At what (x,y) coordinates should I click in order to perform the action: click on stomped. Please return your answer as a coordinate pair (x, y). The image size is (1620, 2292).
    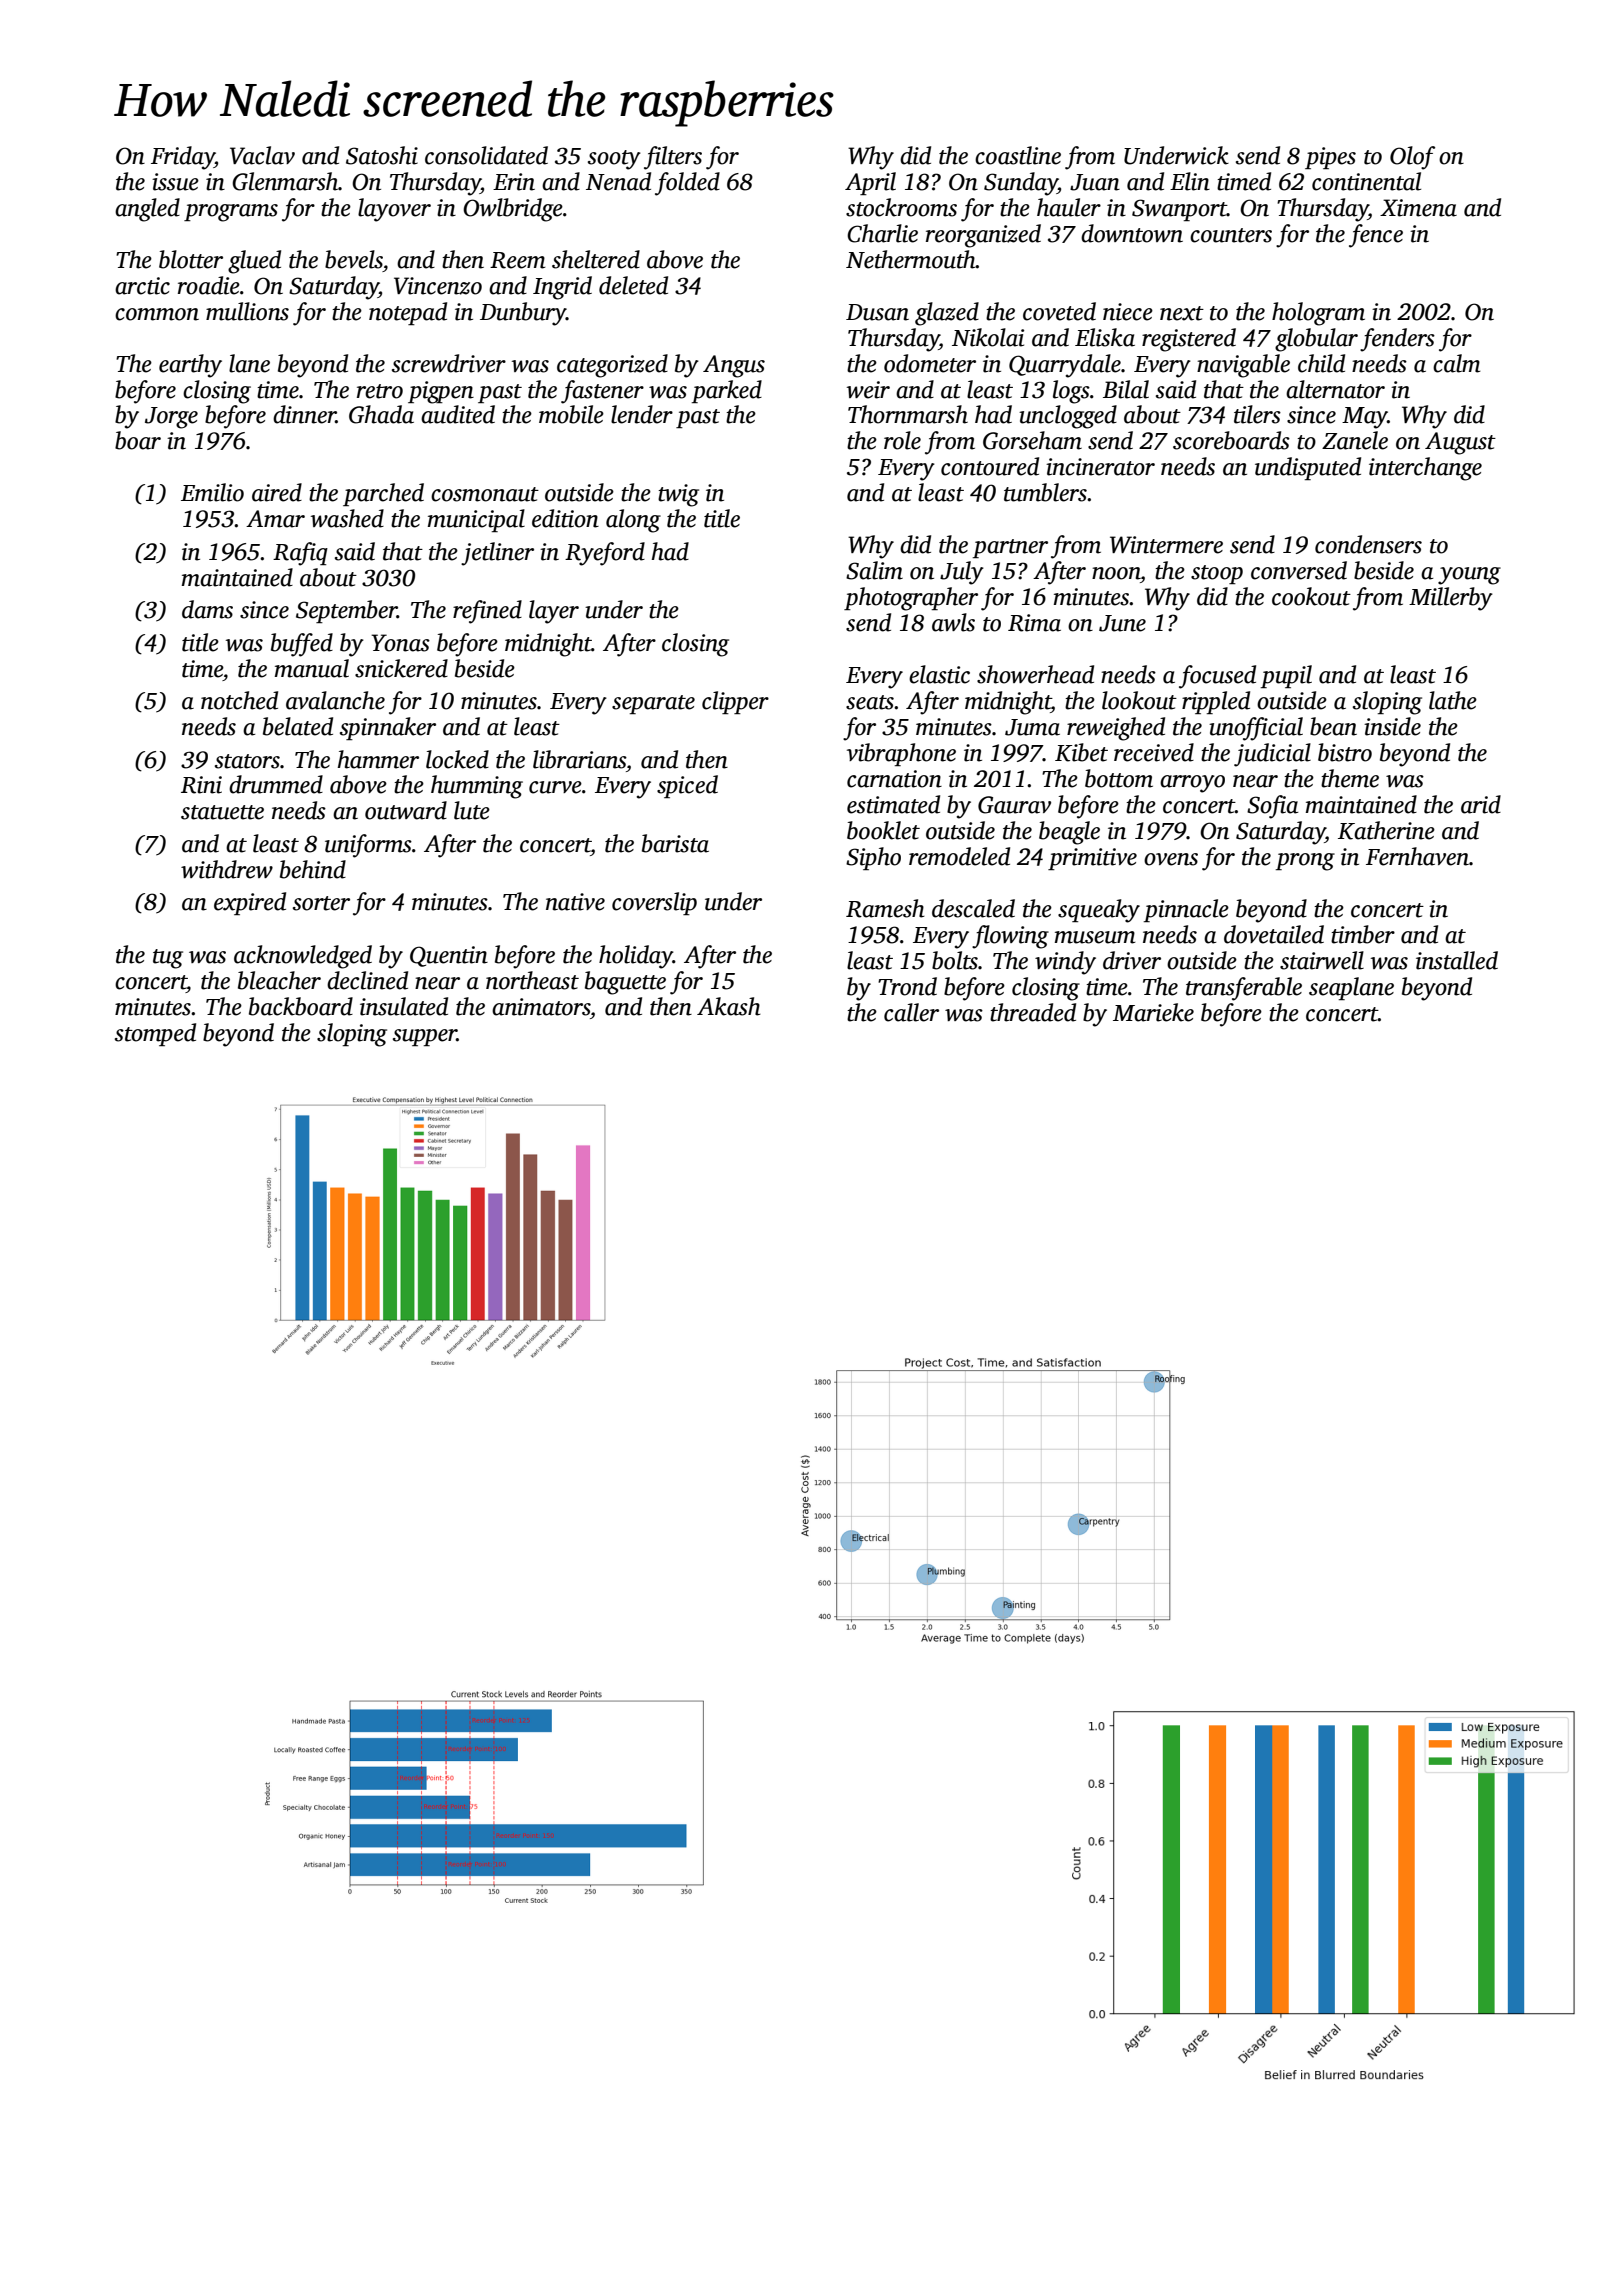
    Looking at the image, I should click on (155, 1034).
